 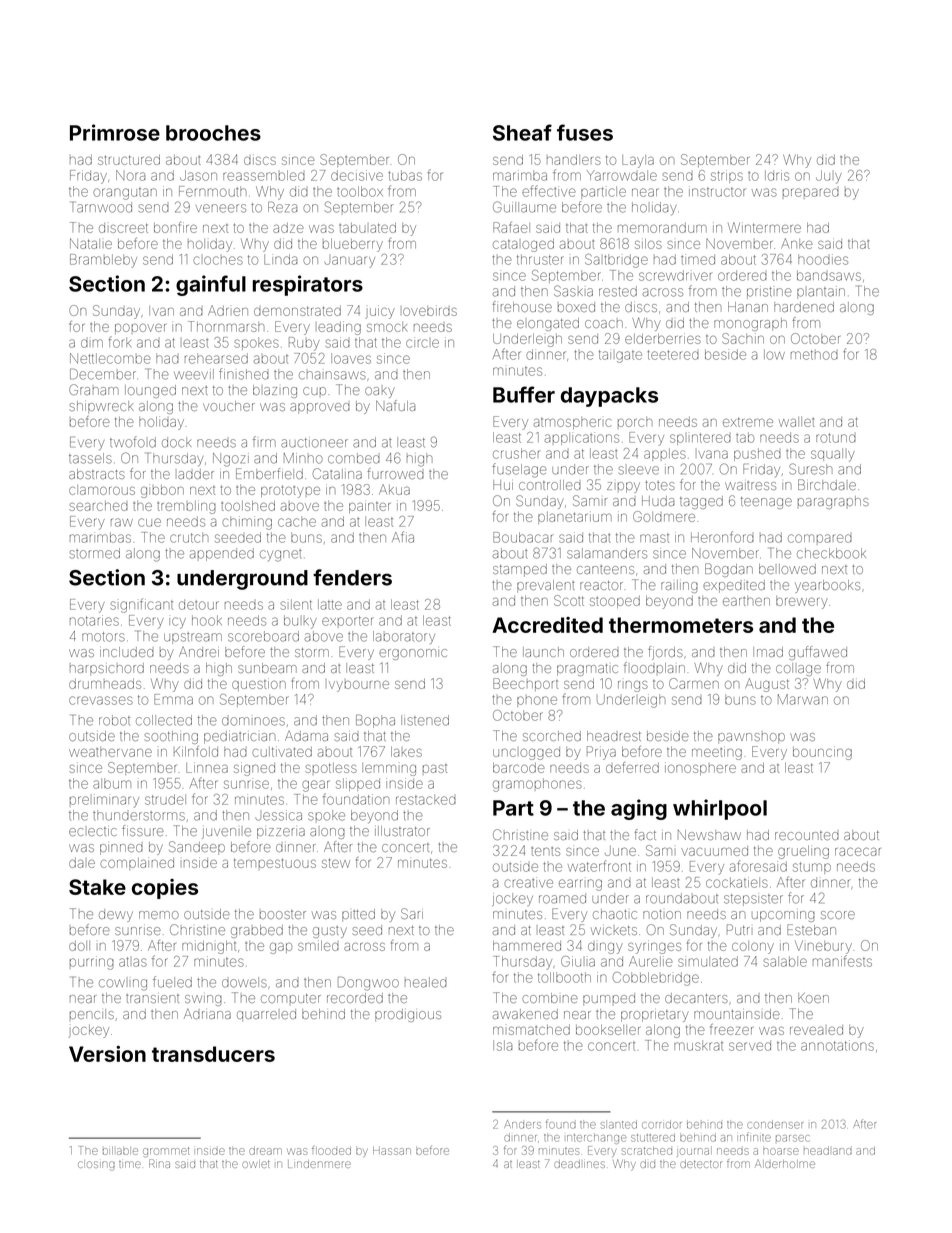 What do you see at coordinates (226, 833) in the screenshot?
I see `juvenile` at bounding box center [226, 833].
